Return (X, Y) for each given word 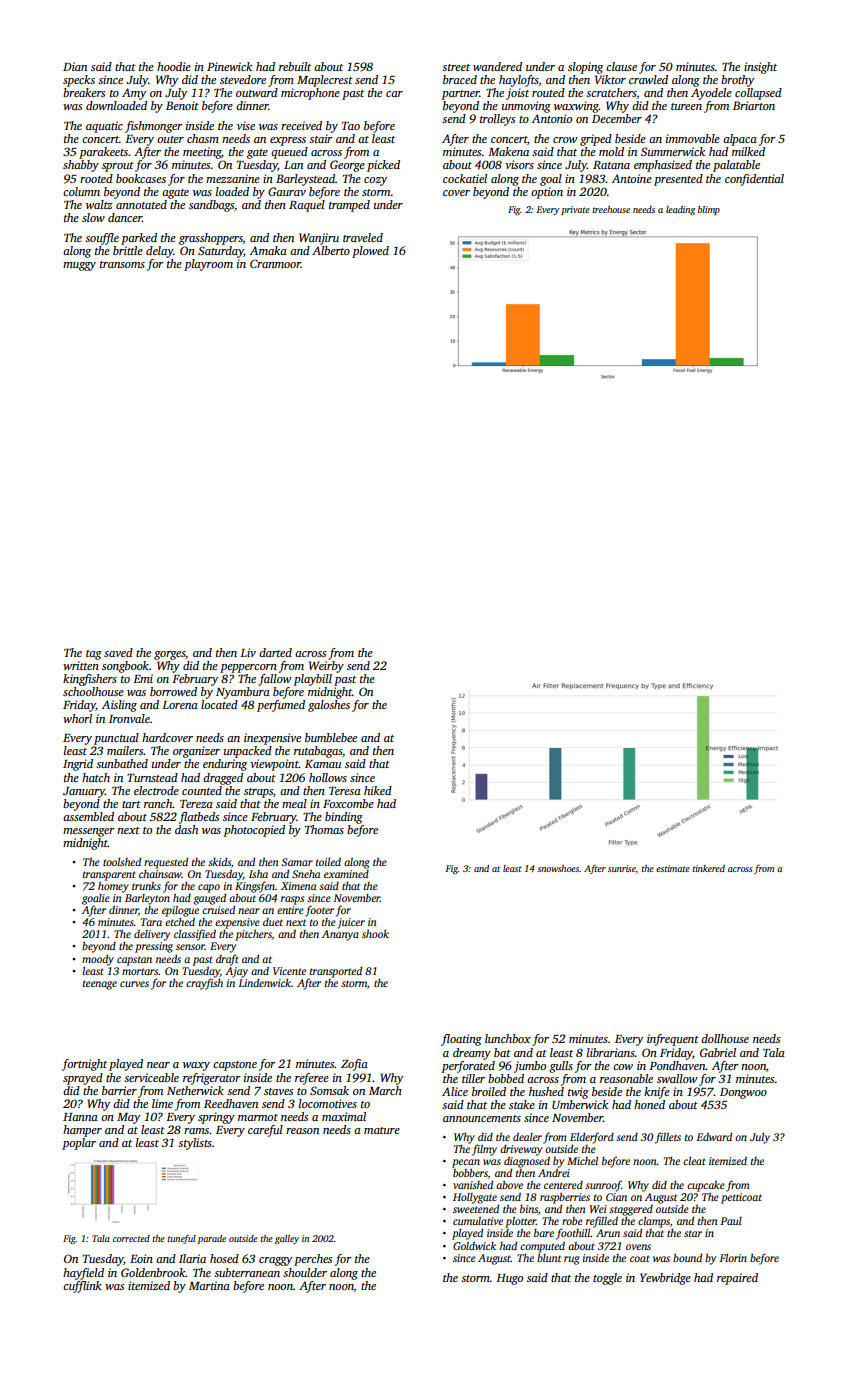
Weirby (326, 667)
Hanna (80, 1117)
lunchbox (508, 1038)
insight (760, 68)
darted (275, 652)
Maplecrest (325, 81)
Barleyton (147, 899)
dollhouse (725, 1038)
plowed (370, 252)
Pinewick (229, 66)
